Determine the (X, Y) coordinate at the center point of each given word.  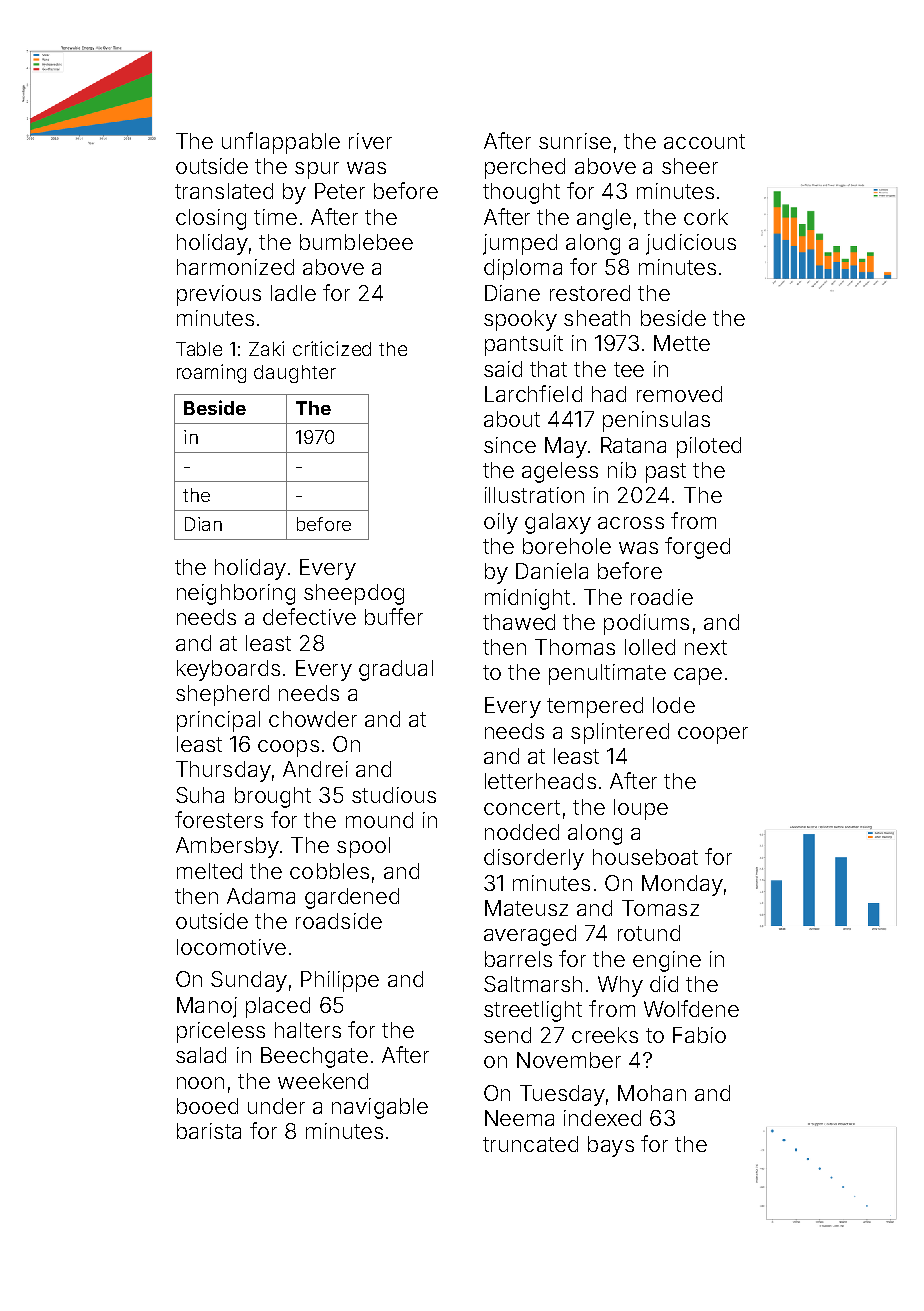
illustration (534, 495)
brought (273, 797)
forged (697, 548)
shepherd (222, 695)
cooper (713, 735)
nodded (522, 832)
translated (224, 191)
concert (522, 807)
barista (209, 1131)
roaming (211, 373)
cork (706, 217)
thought (521, 193)
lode (674, 705)
